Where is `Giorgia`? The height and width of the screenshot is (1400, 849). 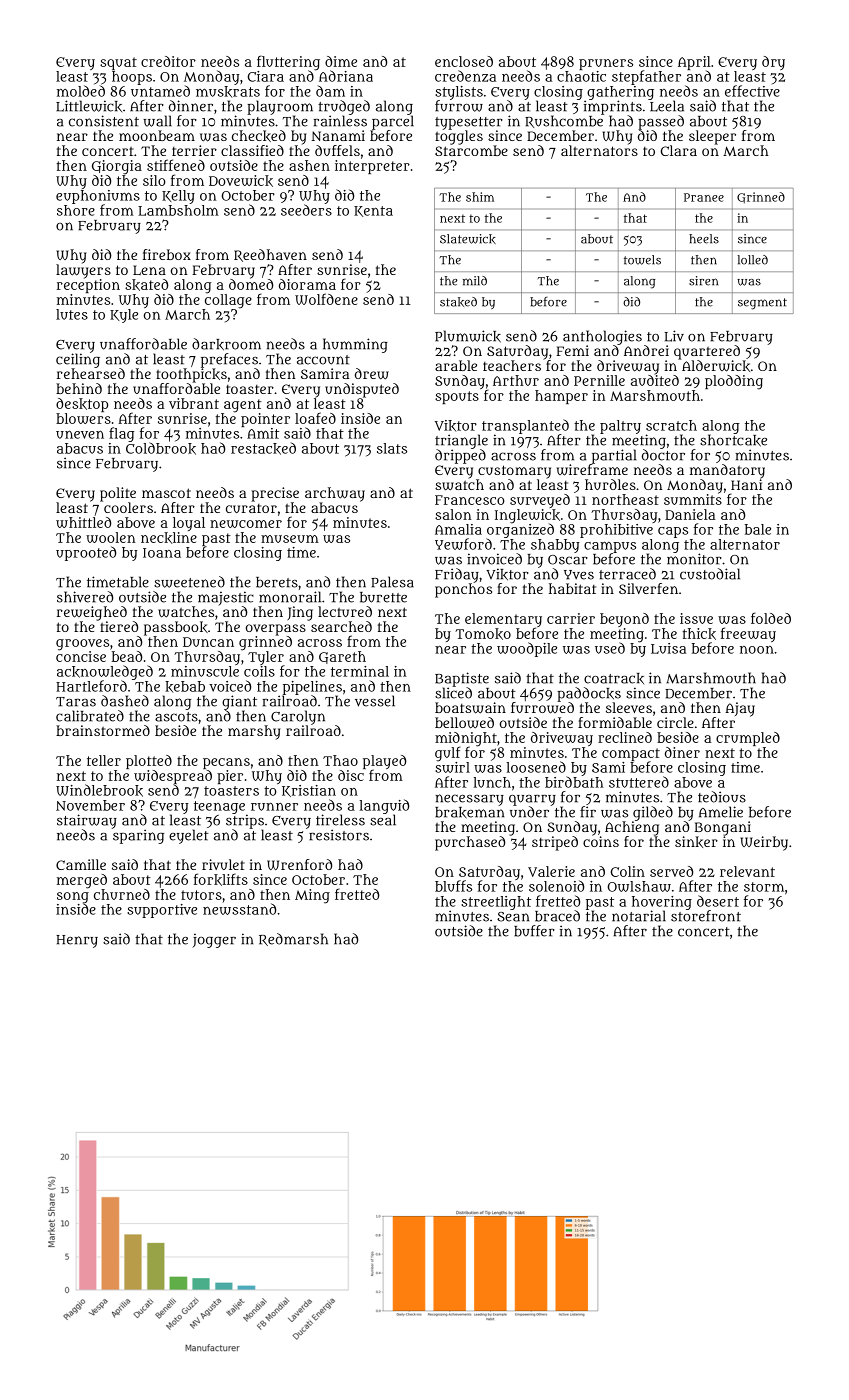
Giorgia is located at coordinates (117, 167).
